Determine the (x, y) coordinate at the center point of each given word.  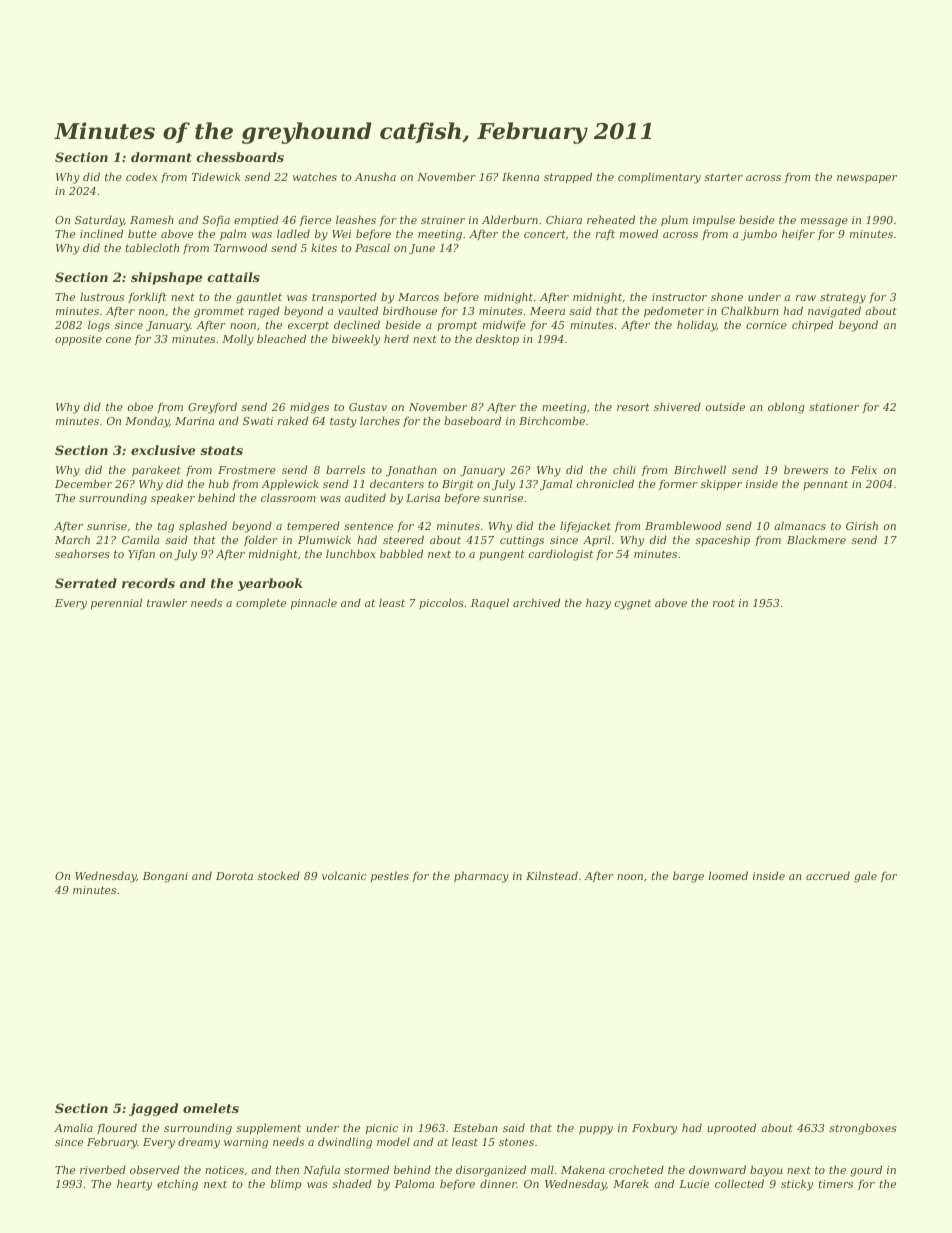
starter (724, 177)
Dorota (234, 876)
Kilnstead (552, 875)
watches (315, 176)
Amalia (73, 1127)
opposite (78, 340)
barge (688, 877)
